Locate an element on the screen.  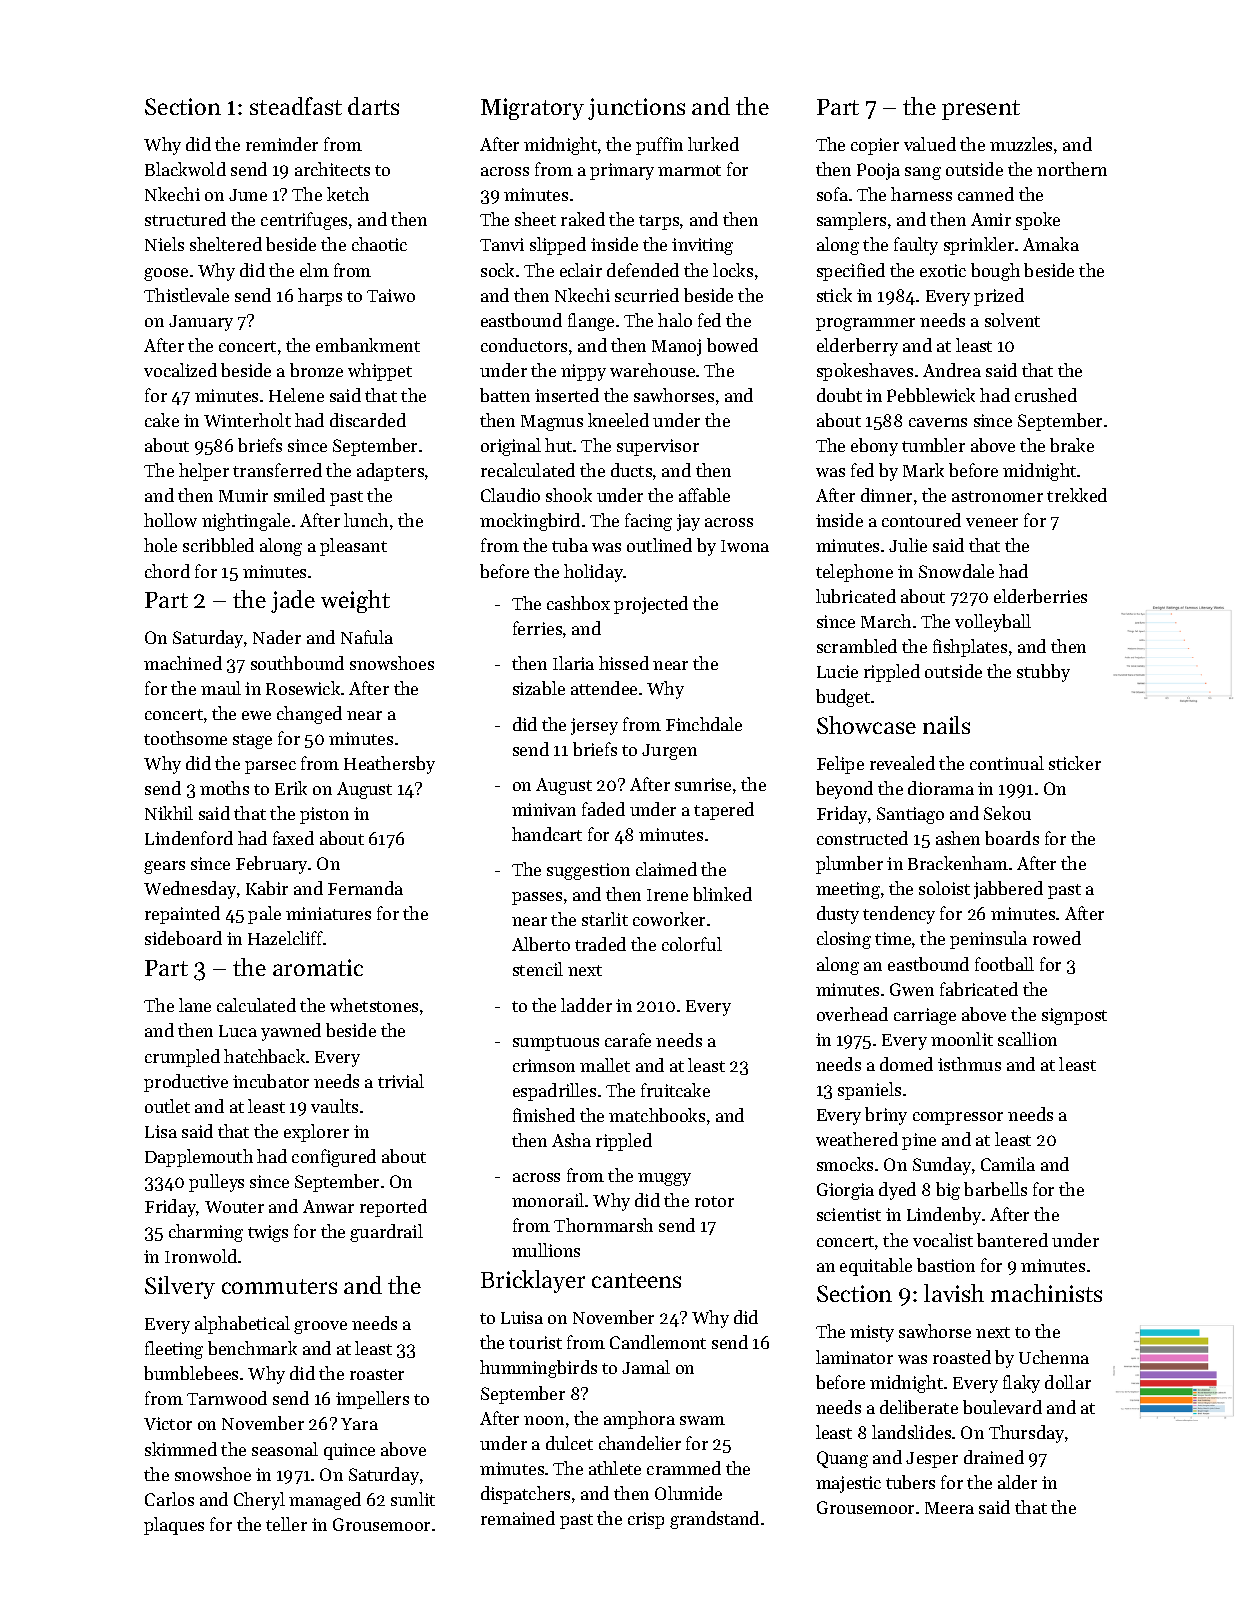
northern is located at coordinates (1072, 169).
